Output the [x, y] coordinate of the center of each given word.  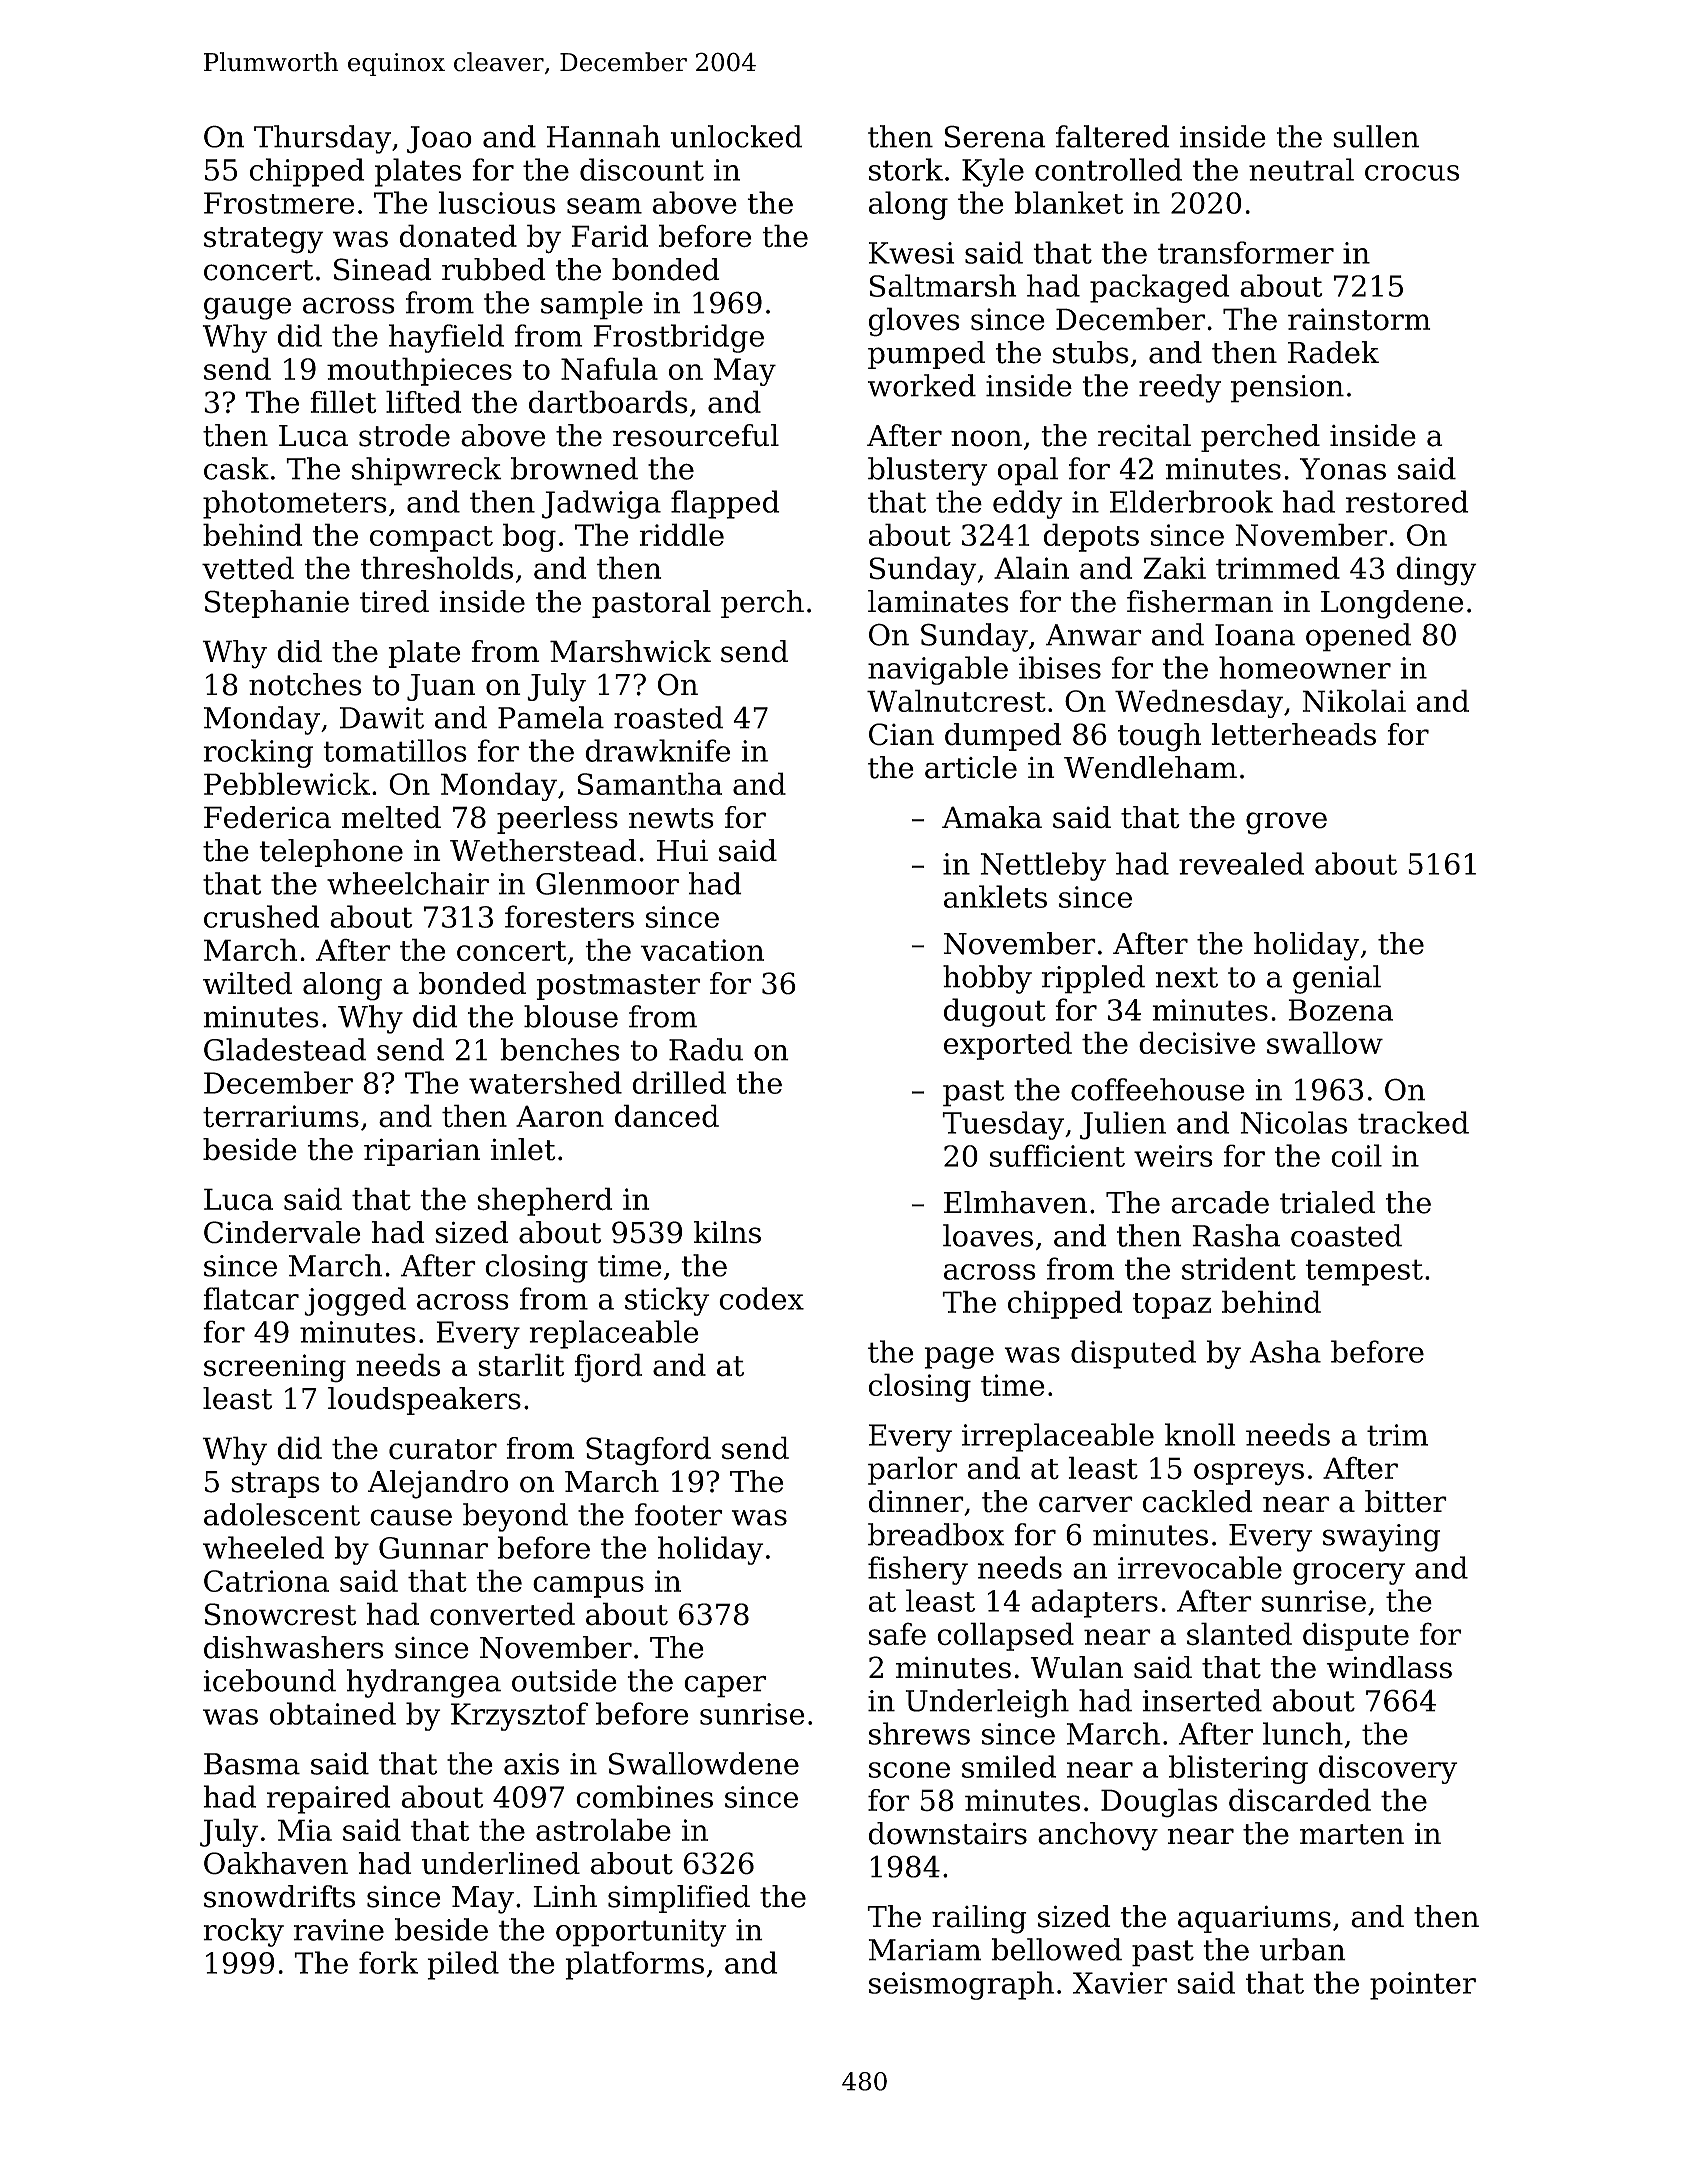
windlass [1389, 1667]
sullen [1376, 136]
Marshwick [630, 651]
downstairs [948, 1833]
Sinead [383, 269]
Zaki [1175, 568]
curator [443, 1449]
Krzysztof [519, 1716]
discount [642, 169]
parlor [913, 1470]
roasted [668, 717]
